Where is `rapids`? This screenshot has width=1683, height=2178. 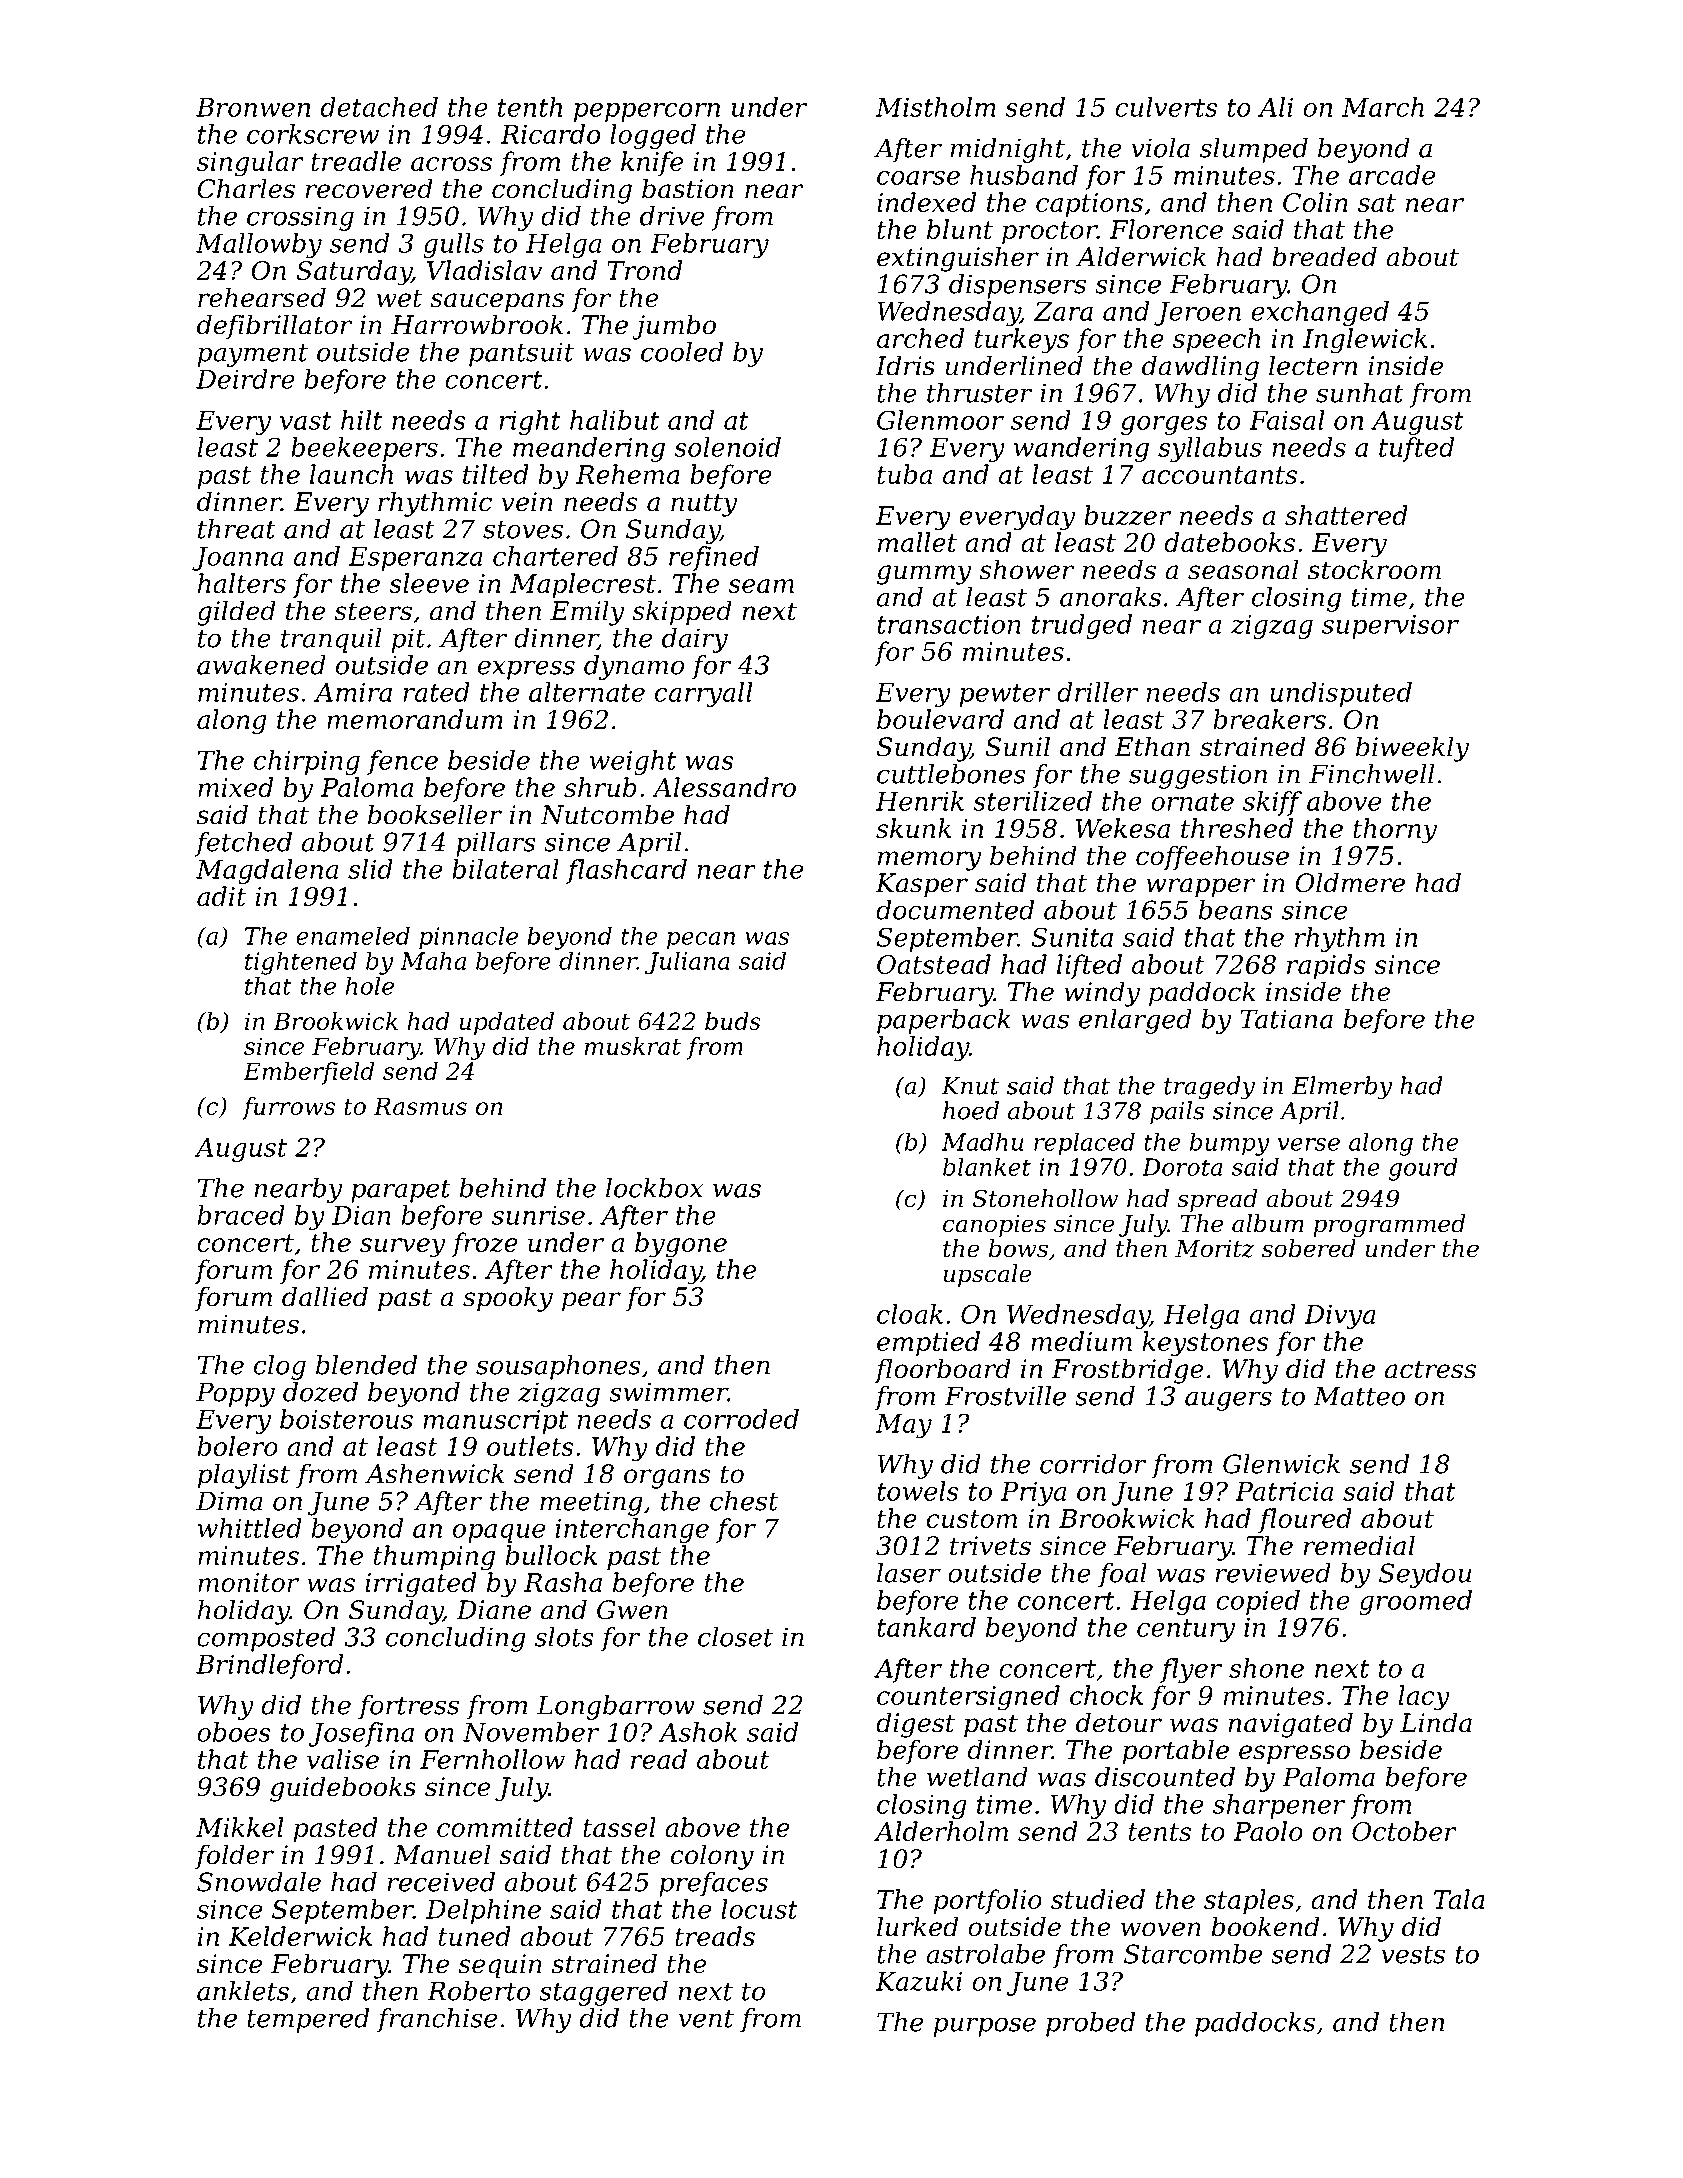 rapids is located at coordinates (1326, 966).
